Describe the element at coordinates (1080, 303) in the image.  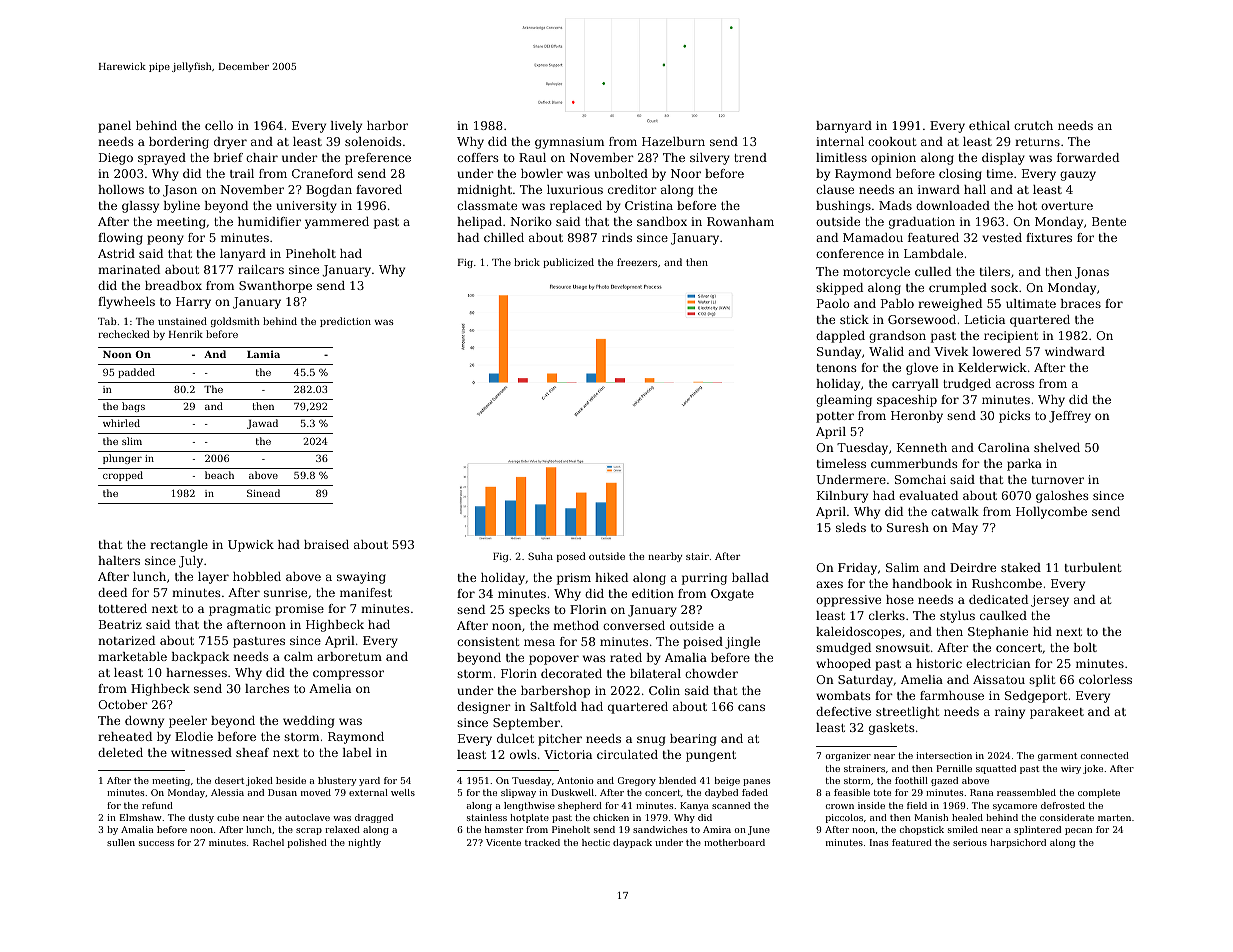
I see `braces` at that location.
